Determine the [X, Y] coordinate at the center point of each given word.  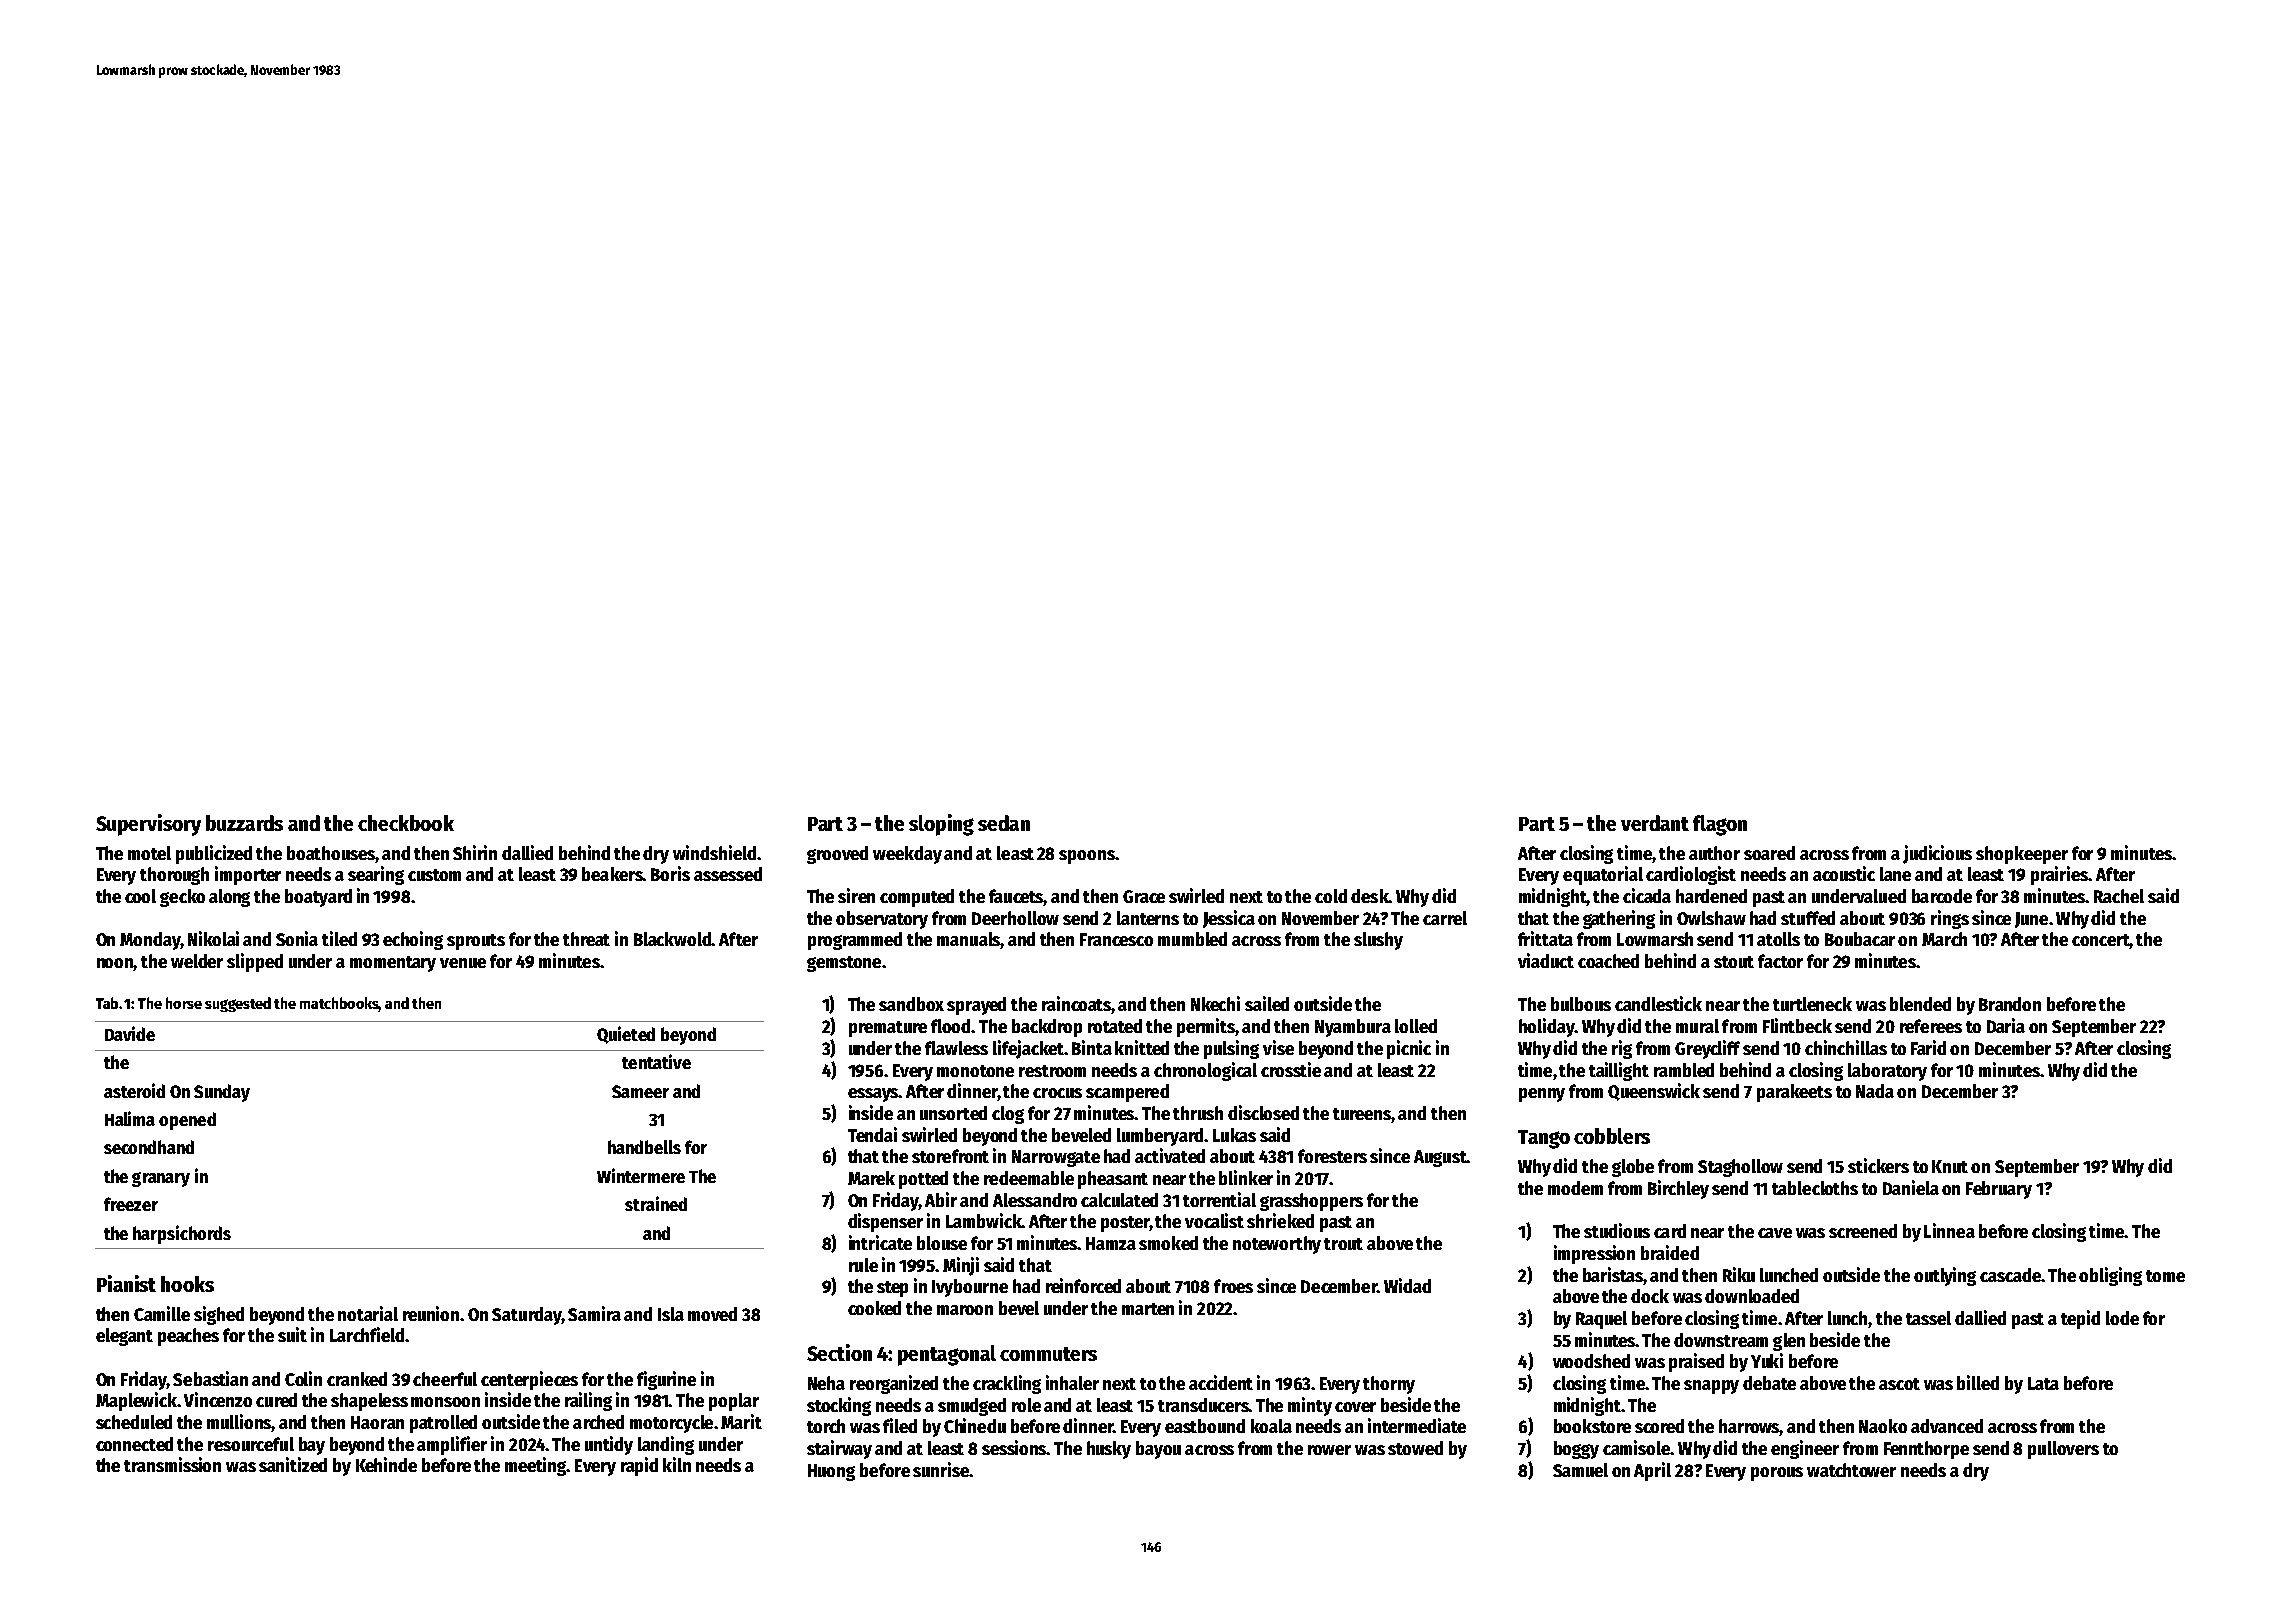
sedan [1004, 823]
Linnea [1949, 1230]
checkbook [406, 823]
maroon [965, 1310]
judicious [1937, 854]
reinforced [1083, 1285]
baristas [1613, 1274]
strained [656, 1203]
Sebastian [210, 1378]
